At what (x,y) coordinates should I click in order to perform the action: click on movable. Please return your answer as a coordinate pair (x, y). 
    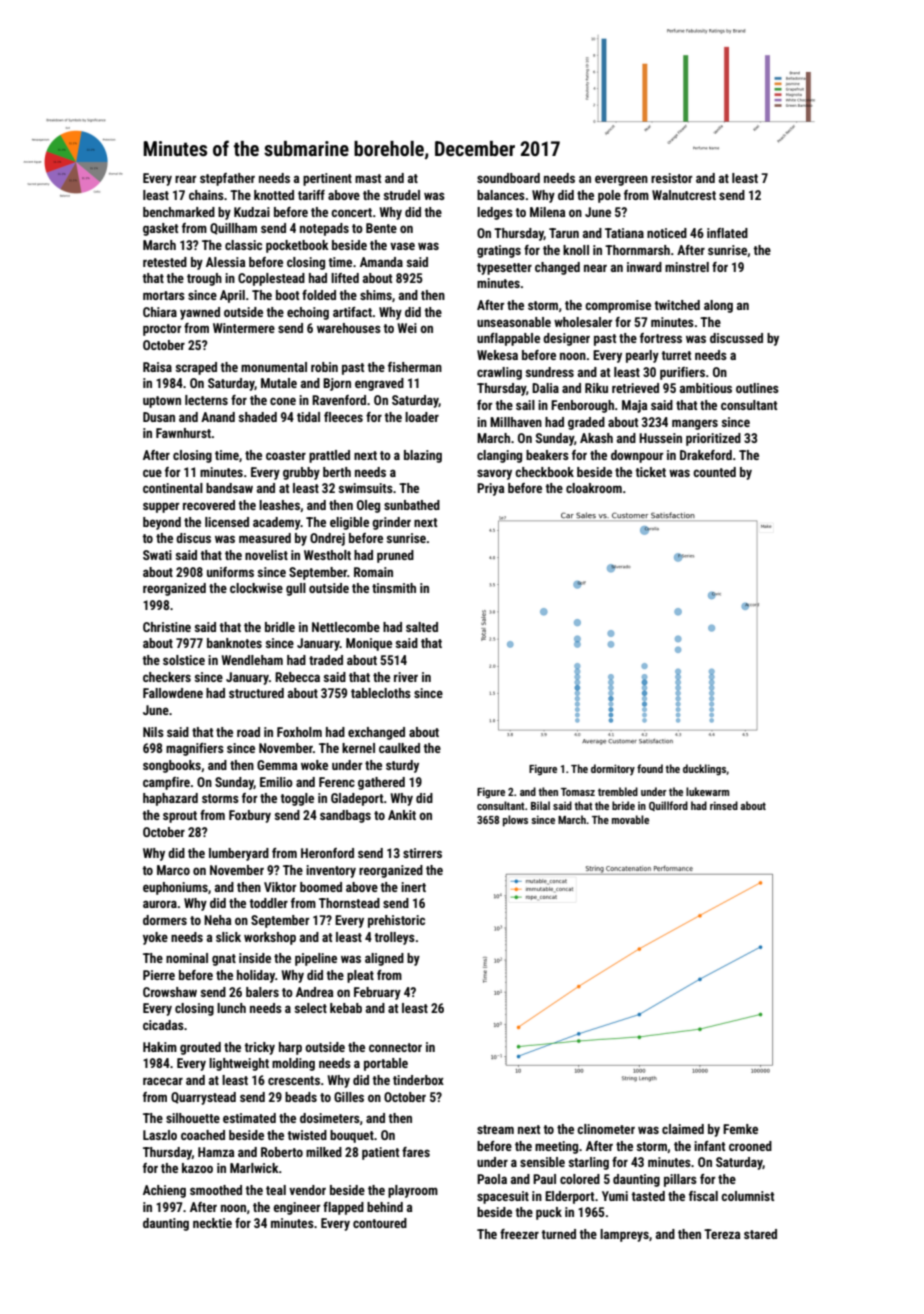
    Looking at the image, I should click on (630, 819).
